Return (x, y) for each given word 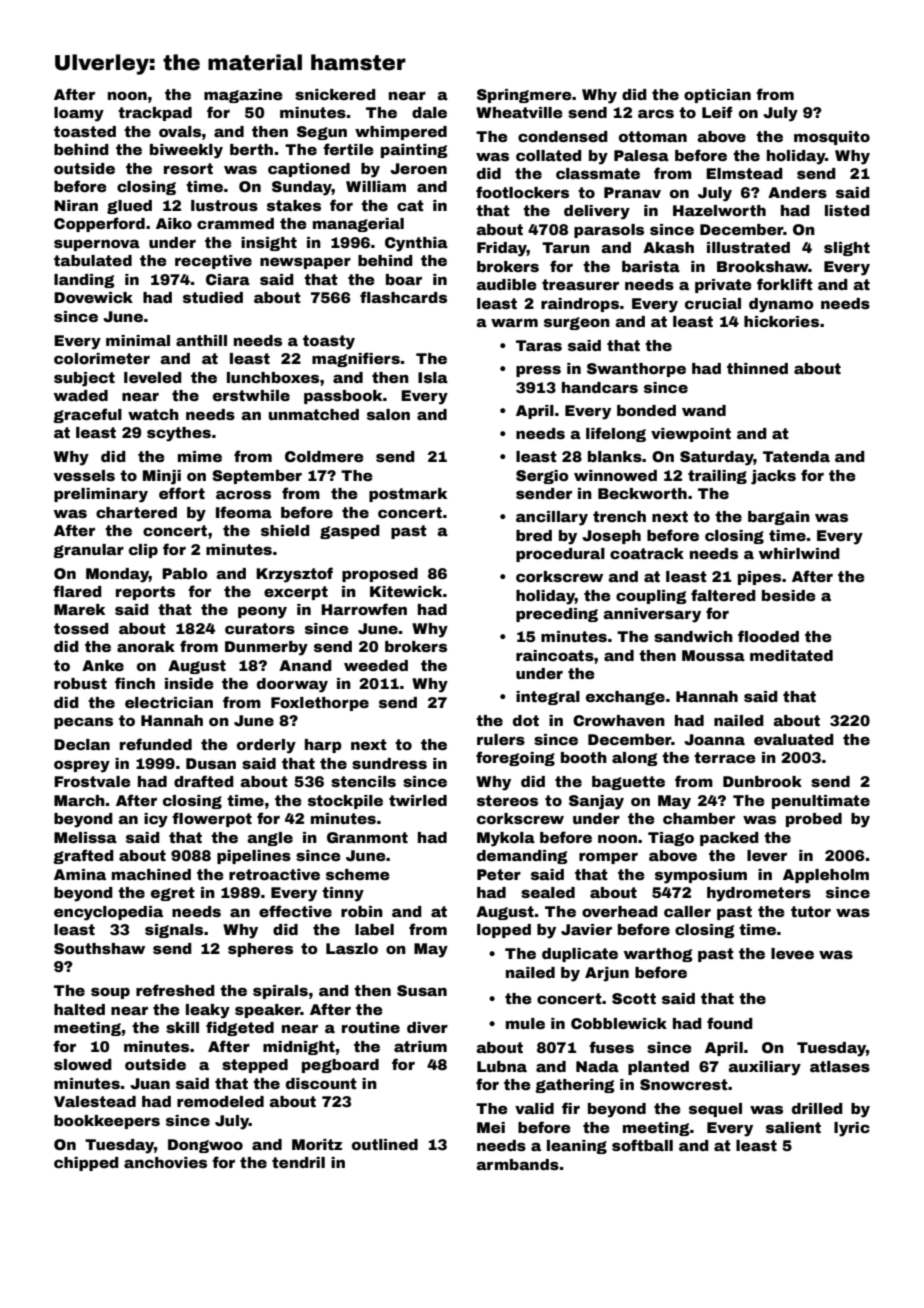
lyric (852, 1129)
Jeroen (418, 168)
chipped (86, 1164)
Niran (76, 205)
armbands (517, 1164)
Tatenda (796, 456)
